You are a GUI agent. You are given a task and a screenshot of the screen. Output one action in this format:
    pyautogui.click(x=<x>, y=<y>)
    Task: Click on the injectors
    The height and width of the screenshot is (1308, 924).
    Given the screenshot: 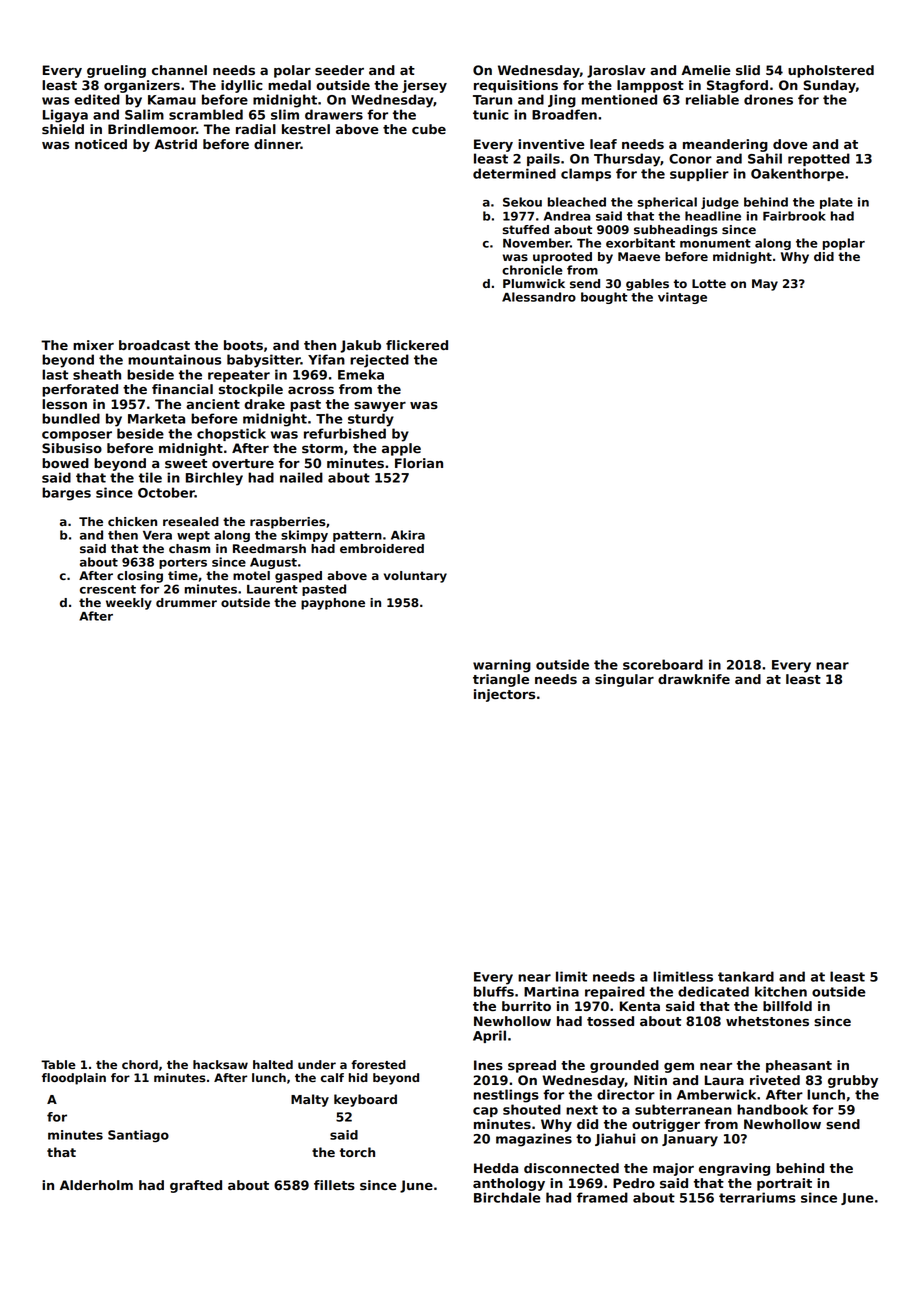 What is the action you would take?
    pyautogui.click(x=504, y=695)
